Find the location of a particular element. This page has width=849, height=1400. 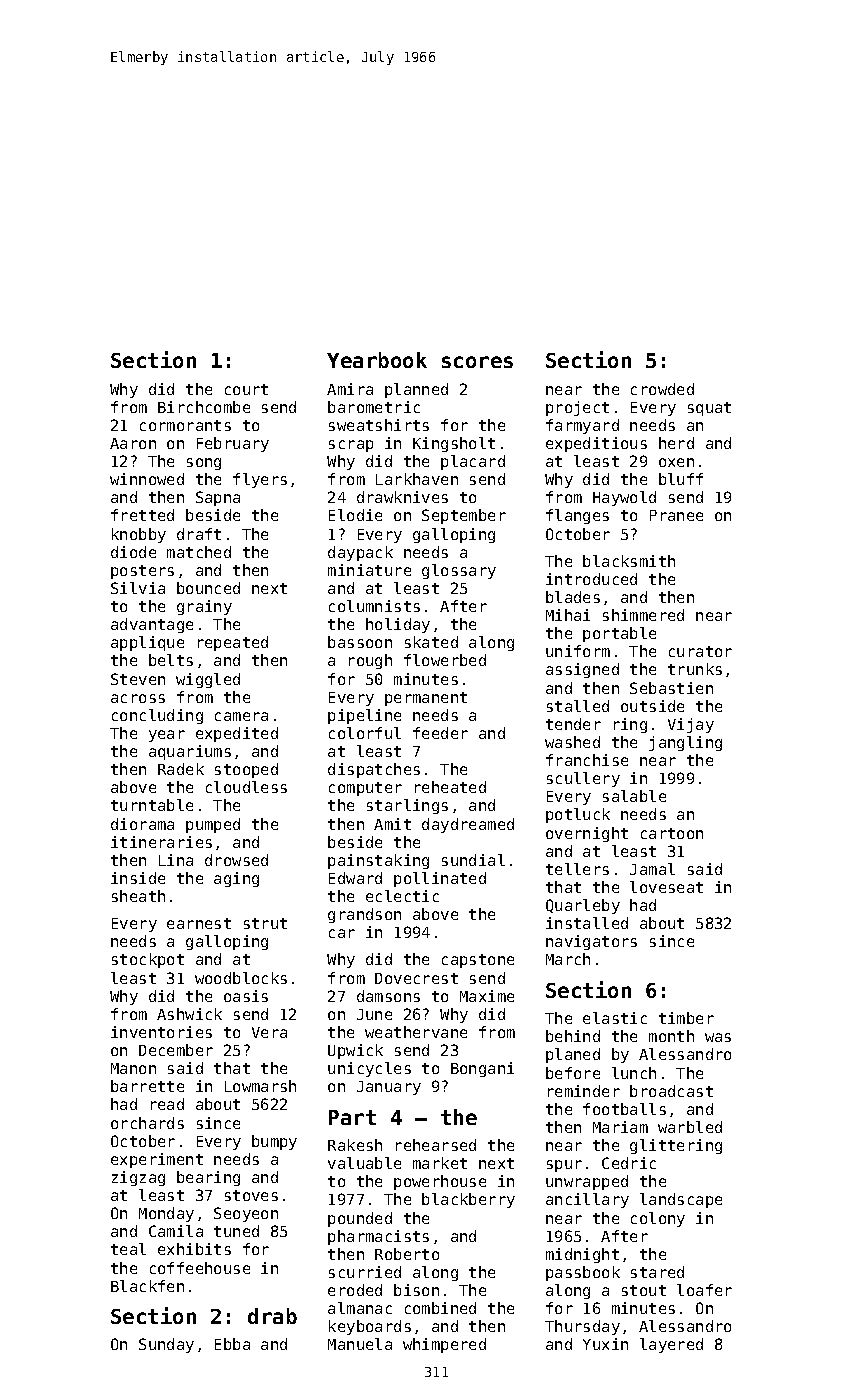

flanges is located at coordinates (577, 516).
